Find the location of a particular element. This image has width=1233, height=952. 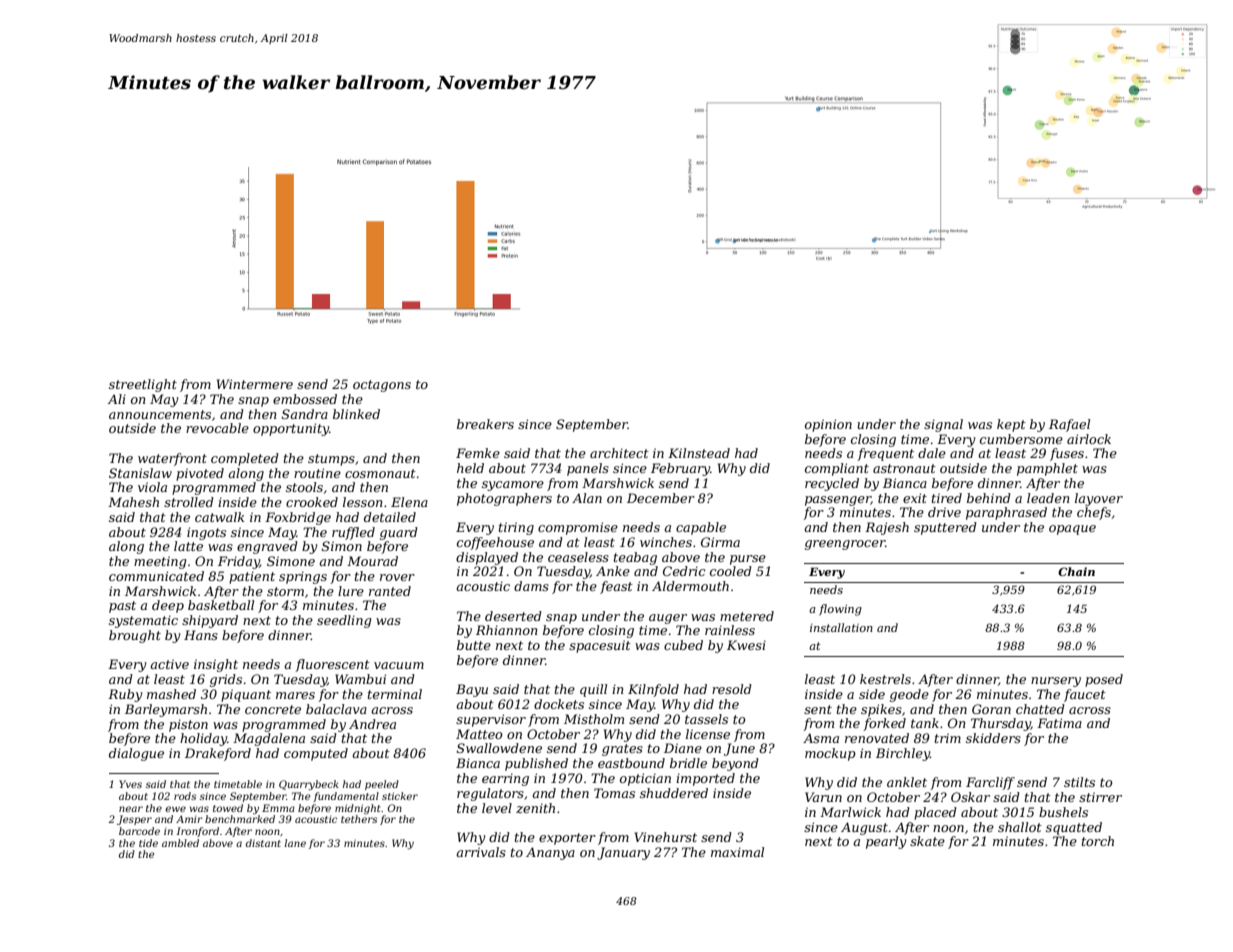

ceaseless is located at coordinates (578, 557).
